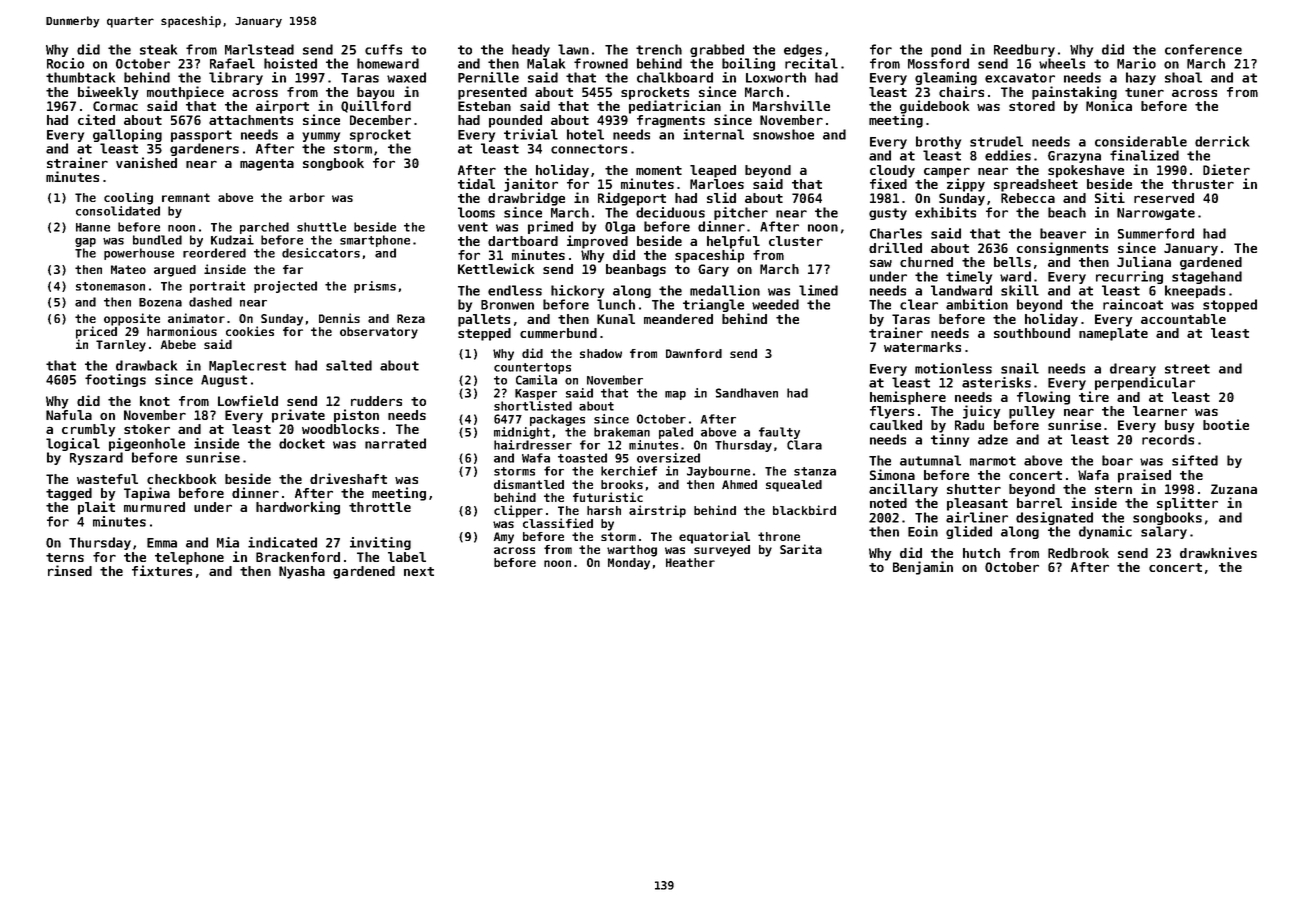 Image resolution: width=1308 pixels, height=924 pixels. I want to click on murmured, so click(154, 507).
